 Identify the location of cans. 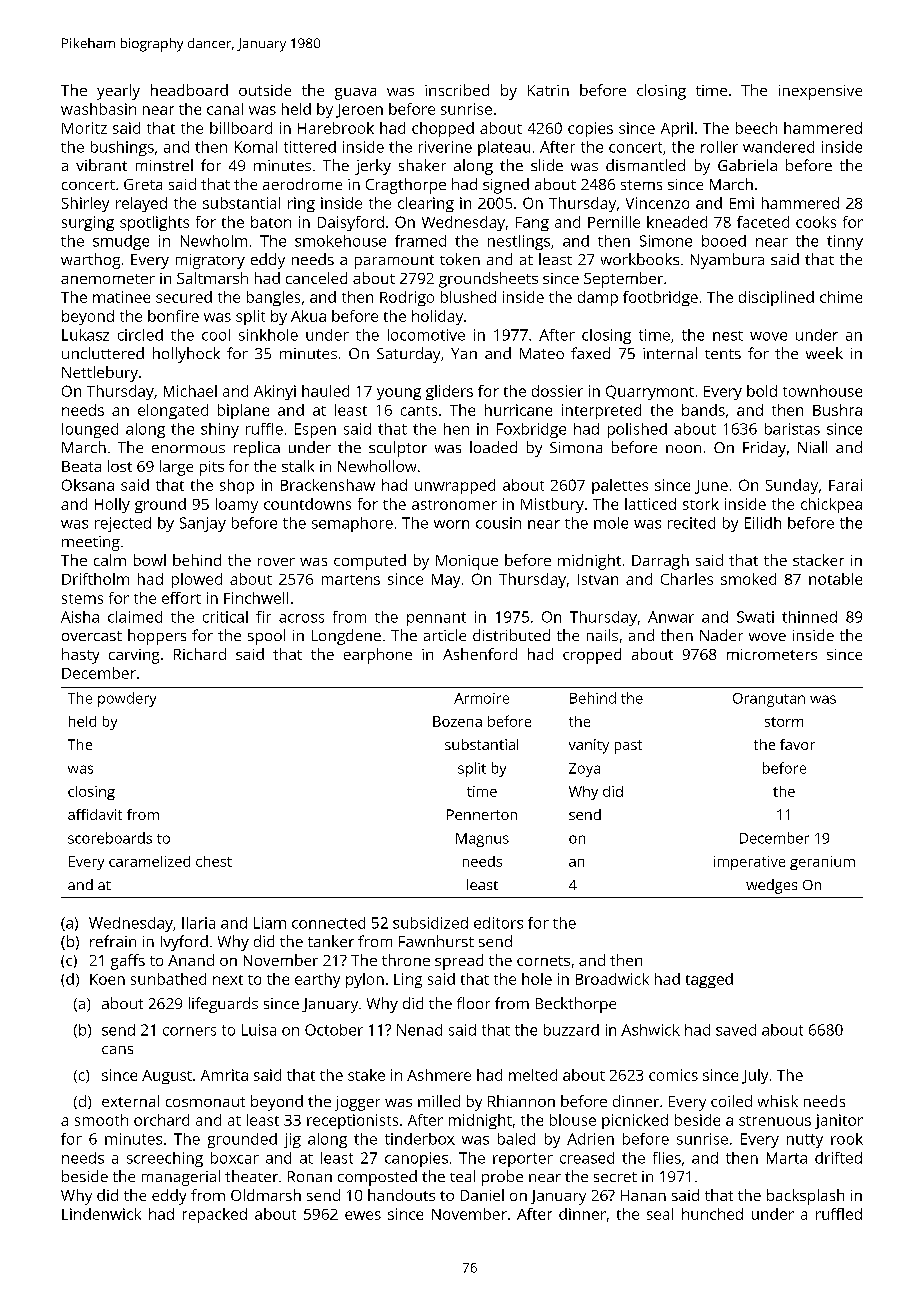
(117, 1050).
